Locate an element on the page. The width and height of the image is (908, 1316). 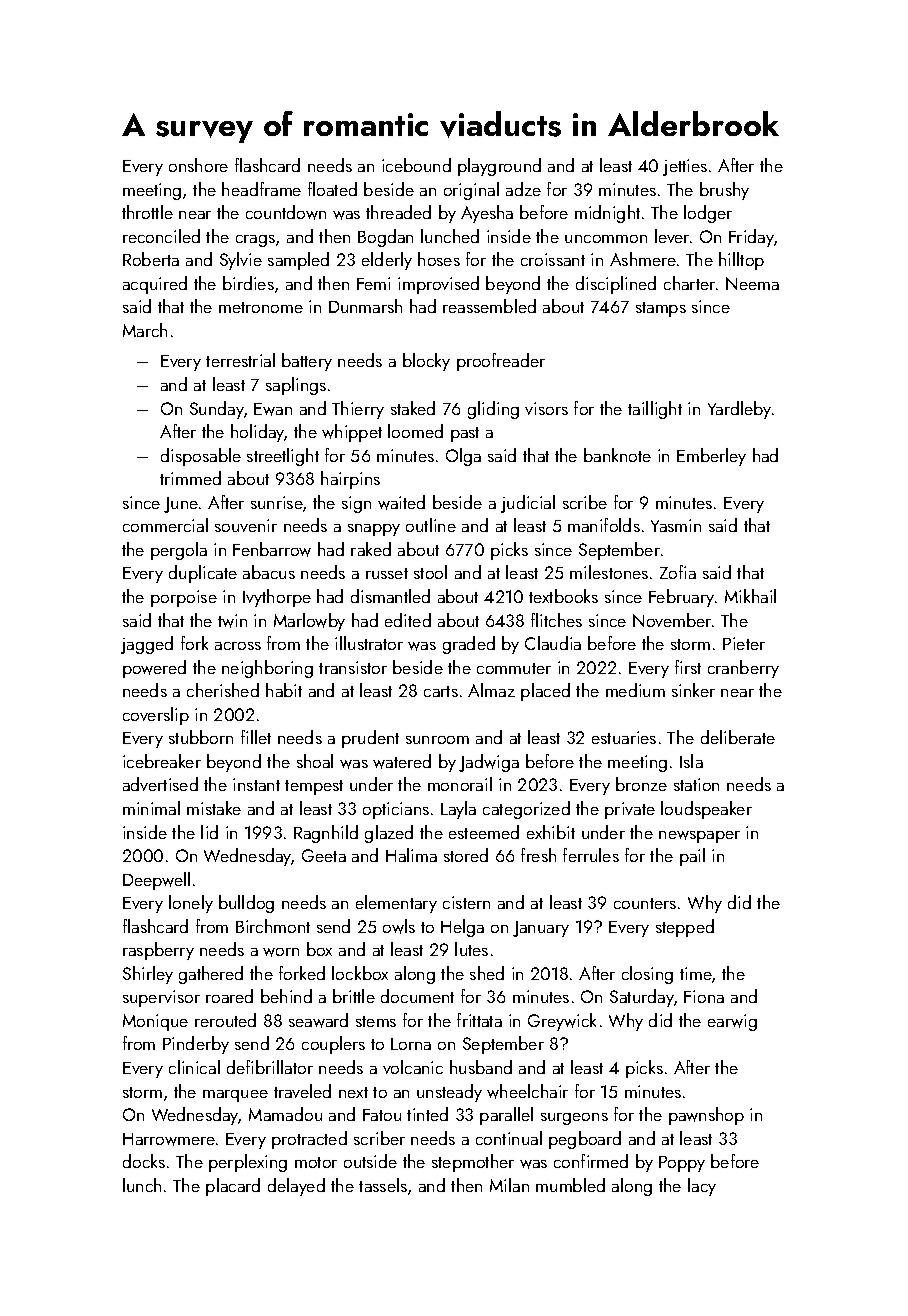
loudspeaker is located at coordinates (706, 810).
